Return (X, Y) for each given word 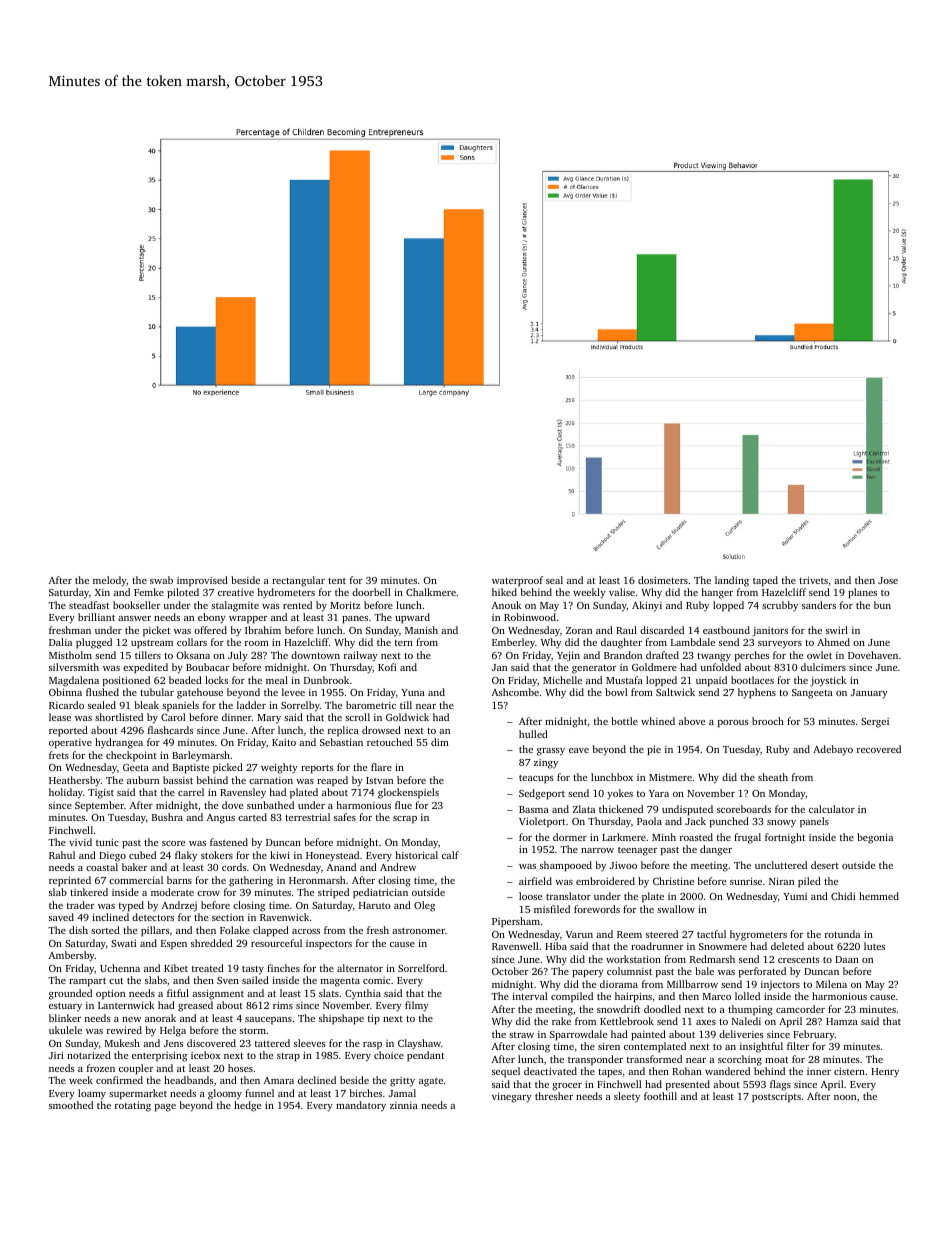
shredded (212, 943)
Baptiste (191, 769)
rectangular (298, 581)
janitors (770, 632)
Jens (174, 1043)
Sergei (875, 723)
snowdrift (618, 1009)
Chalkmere (431, 592)
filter (798, 1046)
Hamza (842, 1021)
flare (381, 767)
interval (530, 996)
